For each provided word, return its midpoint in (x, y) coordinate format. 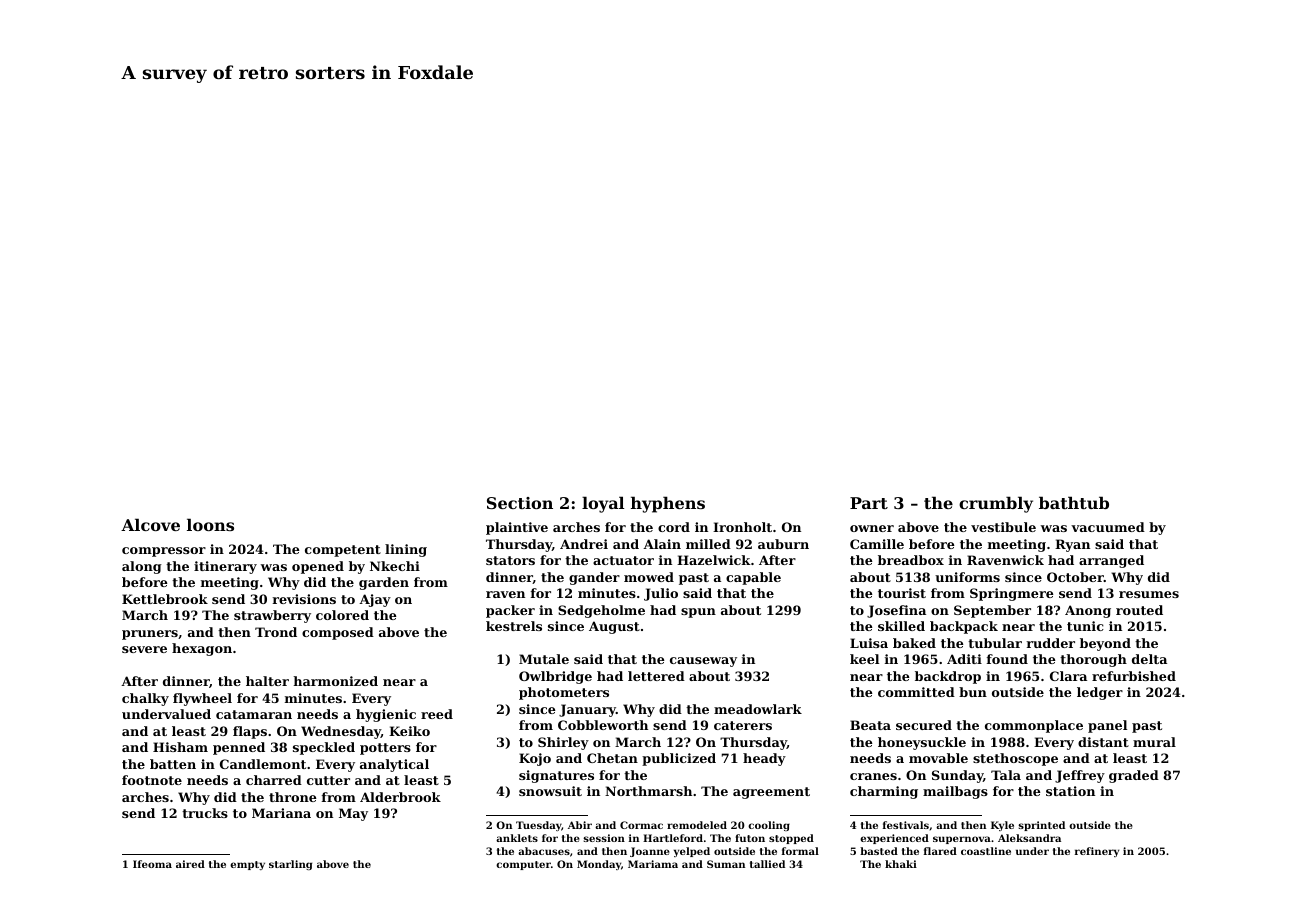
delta (1149, 659)
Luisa (869, 643)
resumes (1149, 594)
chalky (145, 699)
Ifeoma (152, 864)
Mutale (544, 659)
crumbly (996, 504)
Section (520, 503)
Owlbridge (555, 677)
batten (173, 764)
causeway (703, 662)
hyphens (668, 504)
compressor (164, 552)
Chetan (612, 758)
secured (924, 725)
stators (510, 560)
